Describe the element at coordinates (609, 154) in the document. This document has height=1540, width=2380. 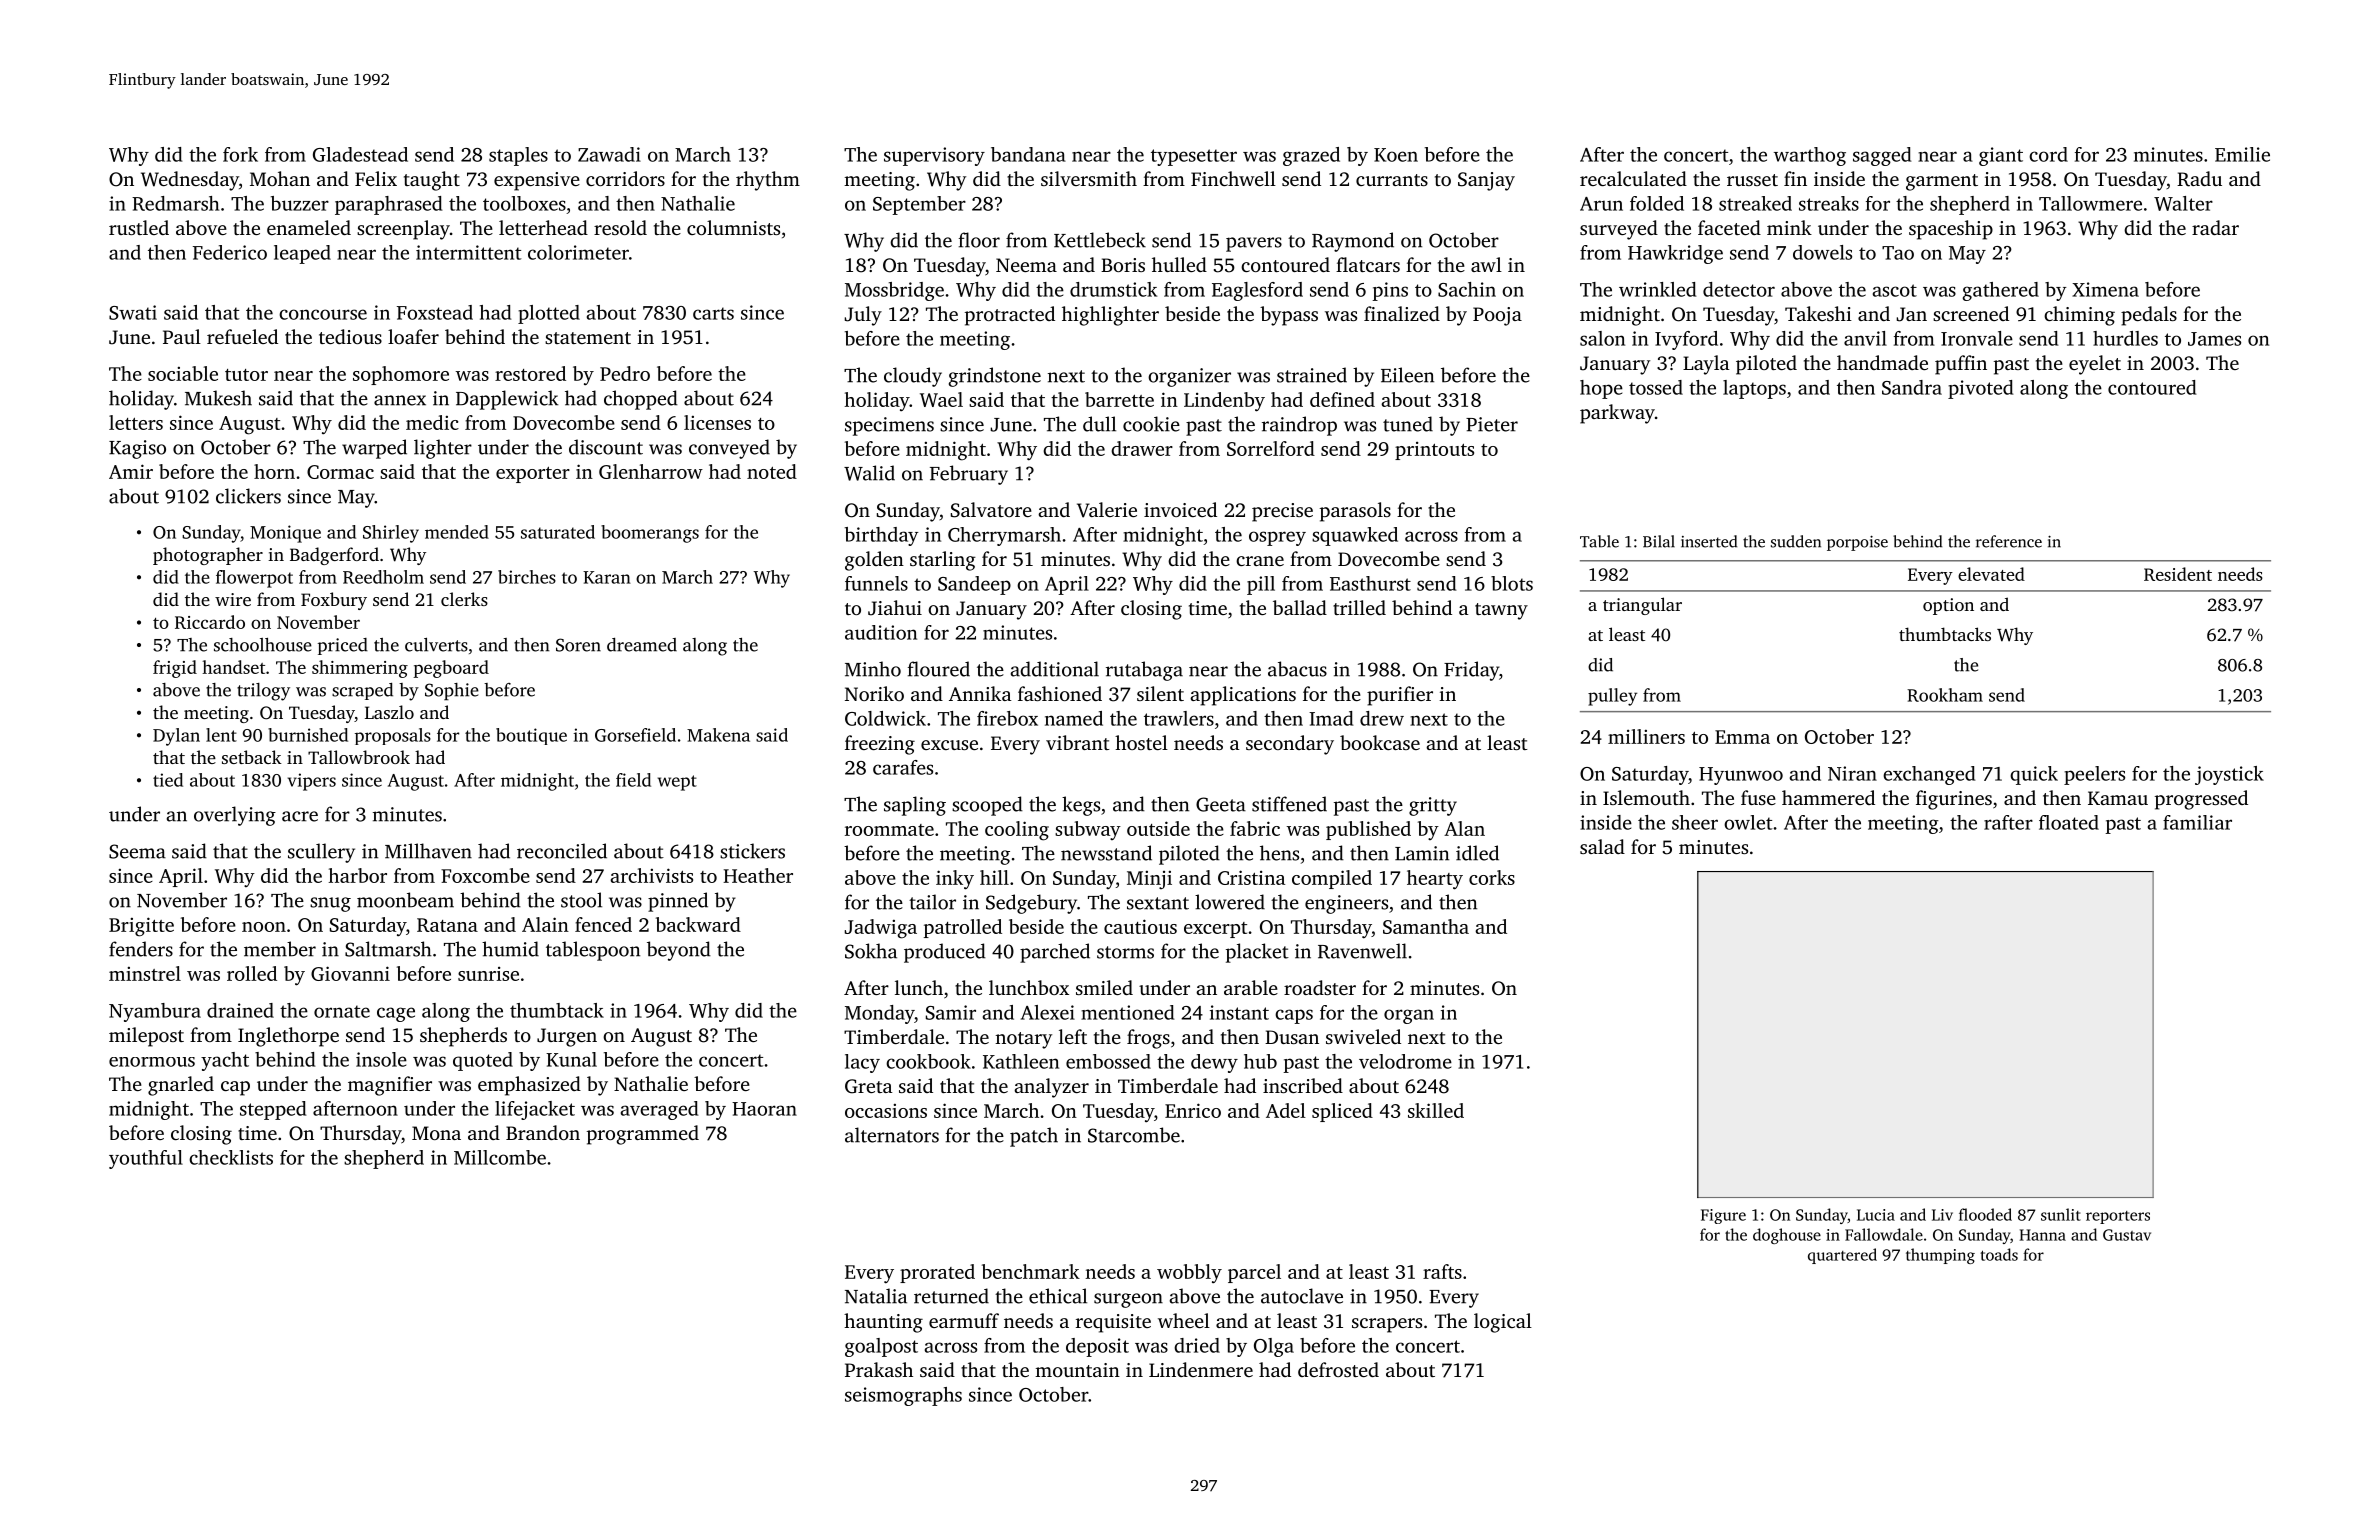
I see `Zawadi` at that location.
